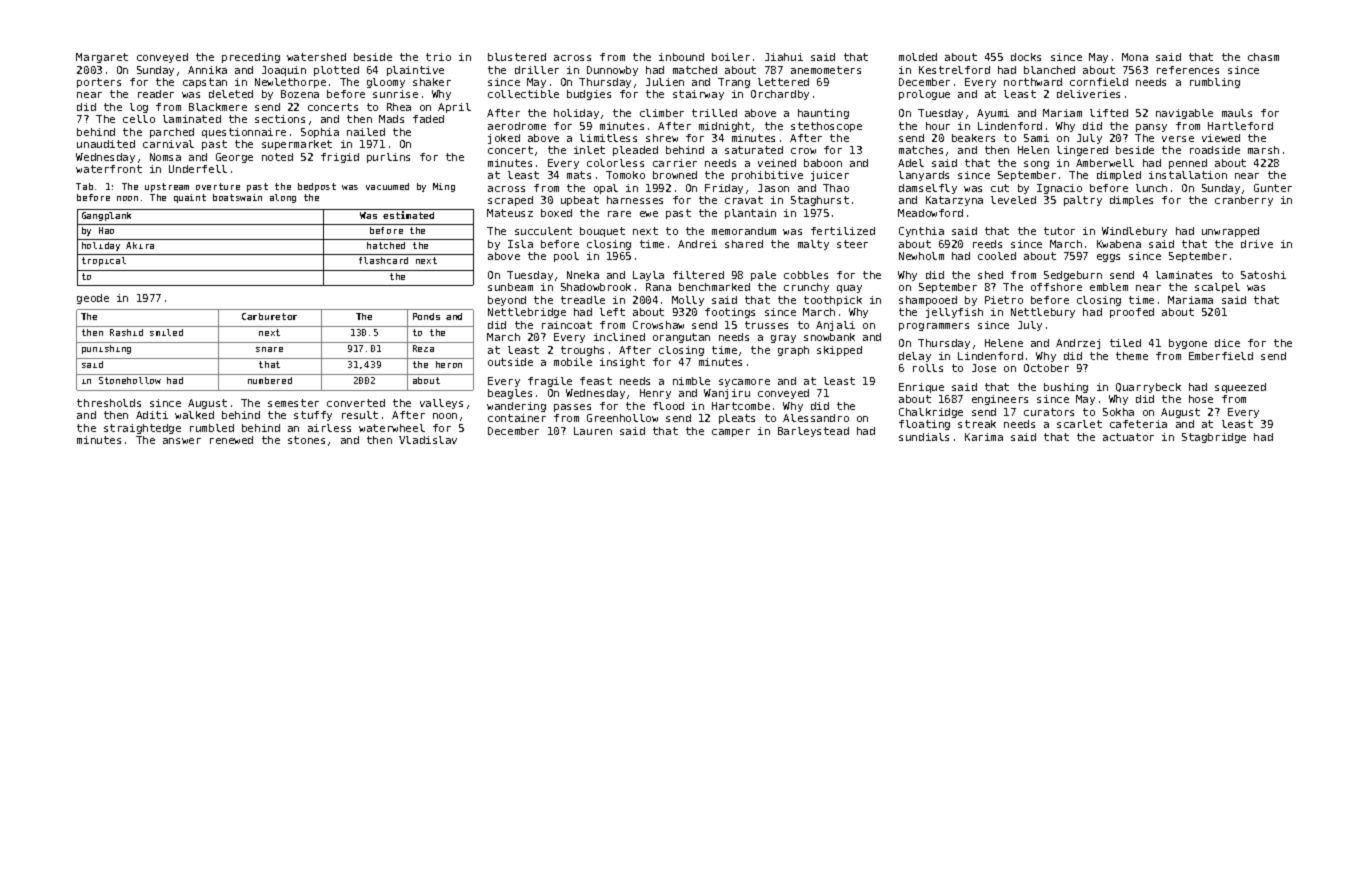  I want to click on preceding, so click(251, 58).
